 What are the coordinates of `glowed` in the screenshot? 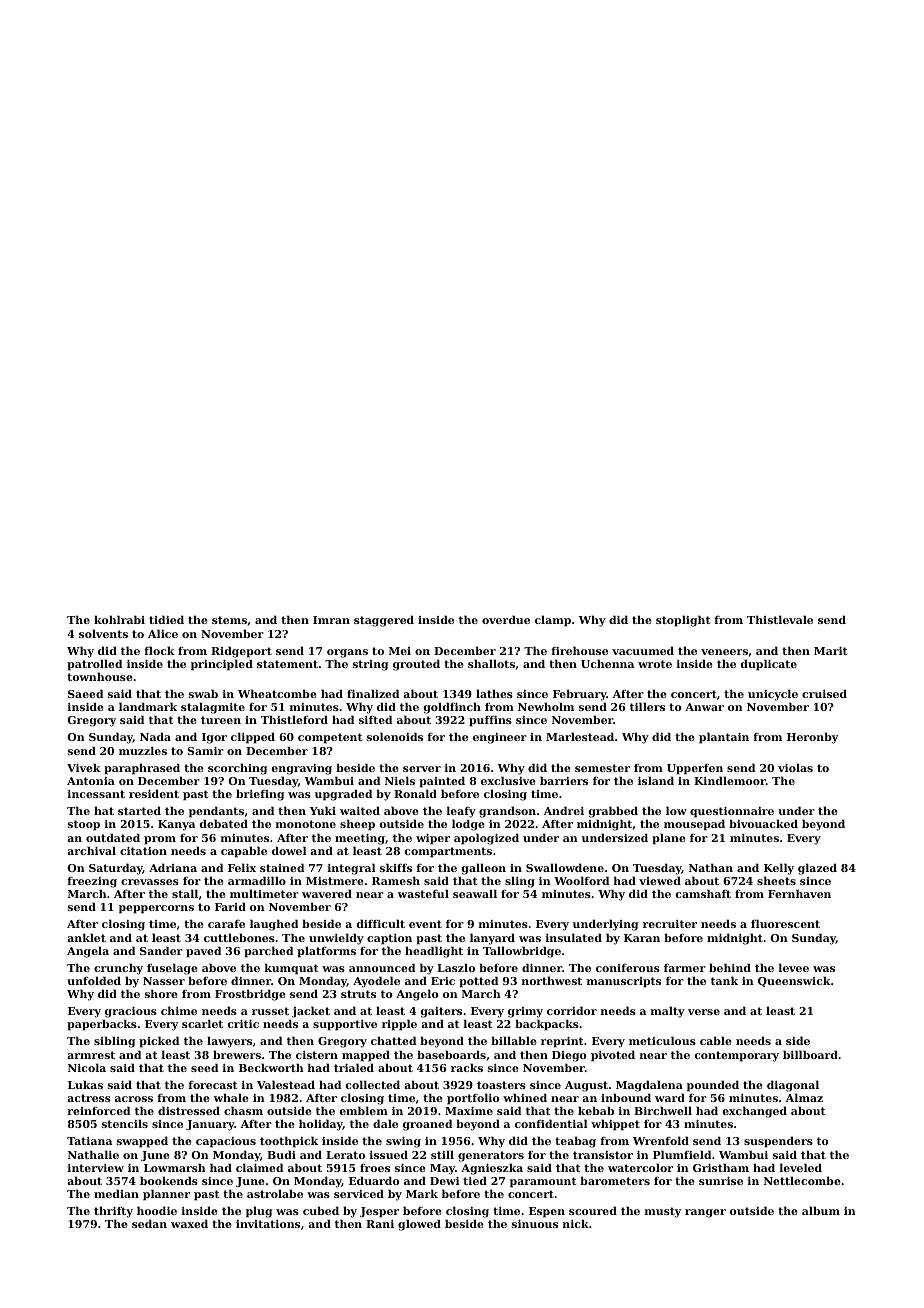 It's located at (419, 1225).
